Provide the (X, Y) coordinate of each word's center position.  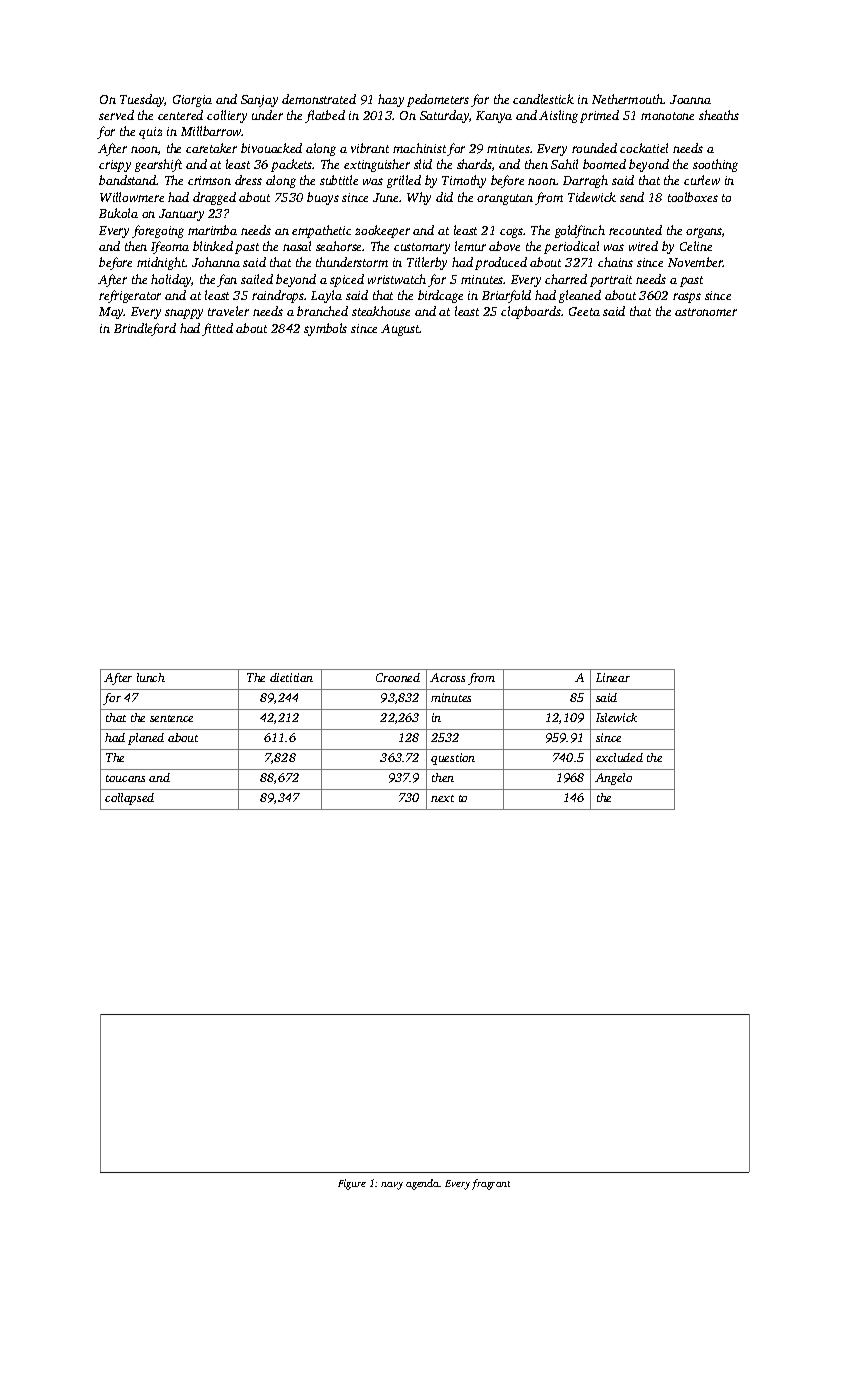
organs (704, 233)
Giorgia (192, 101)
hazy (391, 100)
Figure (352, 1184)
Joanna (690, 99)
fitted (217, 329)
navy (392, 1186)
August (400, 330)
